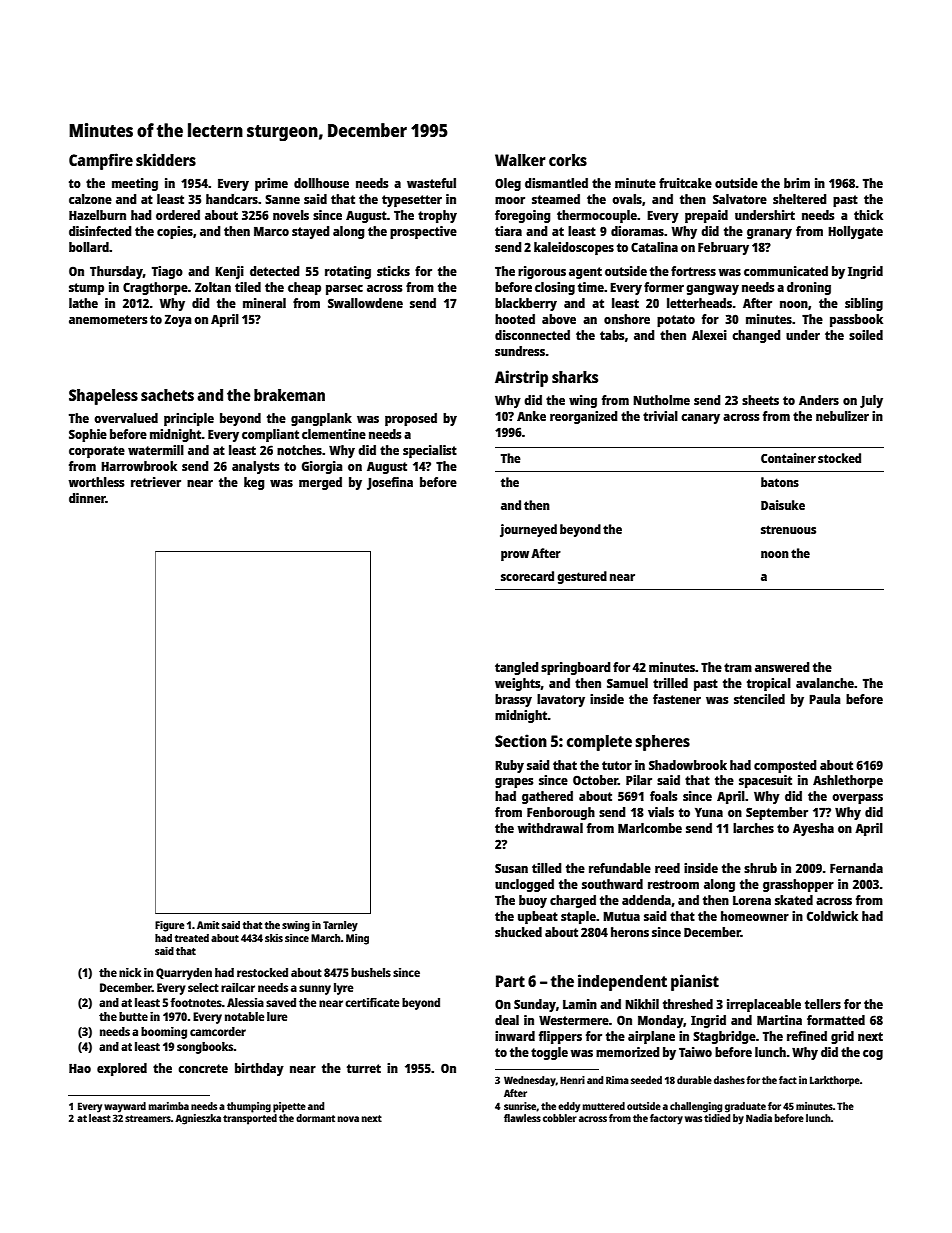 This image has width=952, height=1233. What do you see at coordinates (365, 303) in the image?
I see `Swallowdene` at bounding box center [365, 303].
